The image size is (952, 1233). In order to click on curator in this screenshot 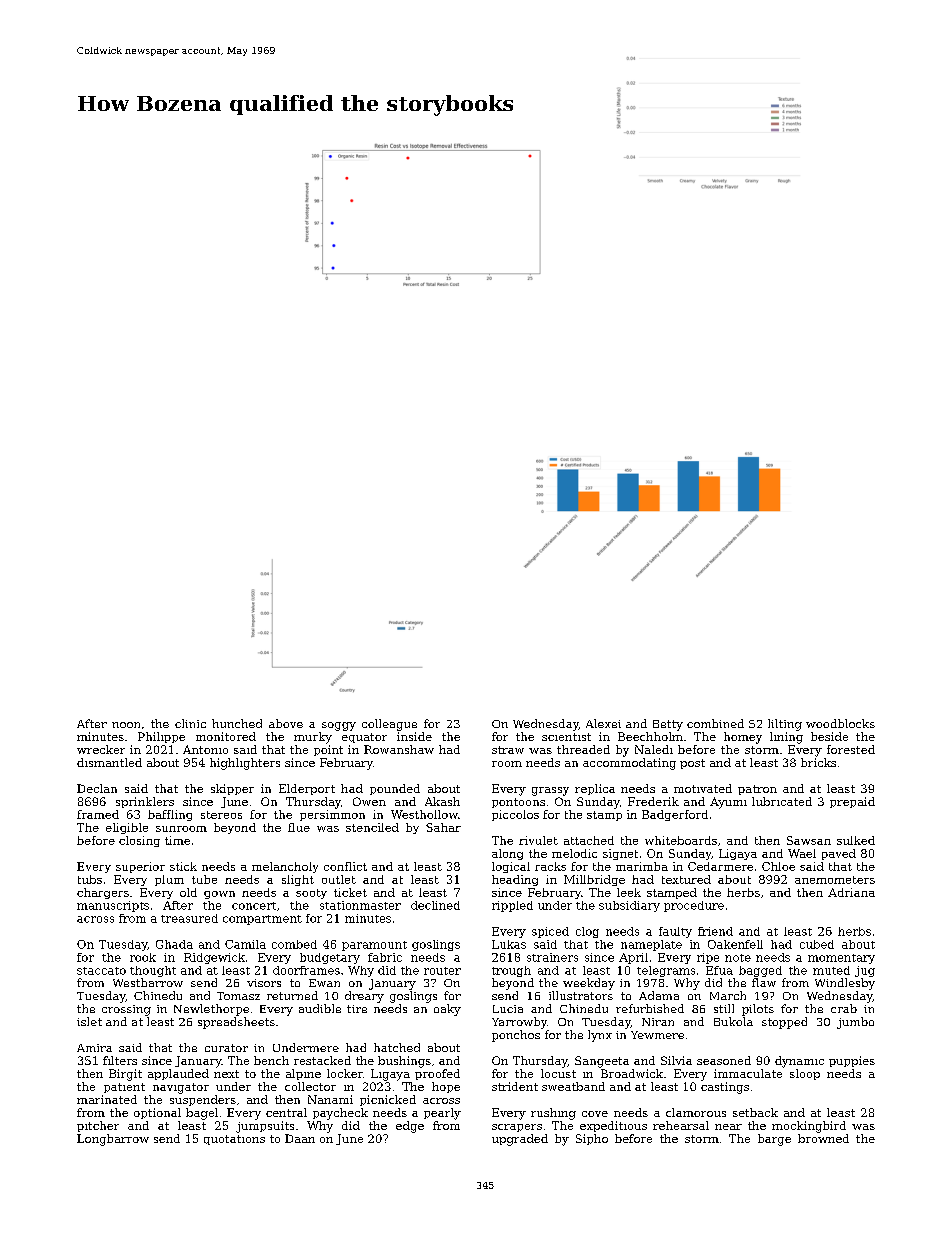, I will do `click(226, 1048)`.
